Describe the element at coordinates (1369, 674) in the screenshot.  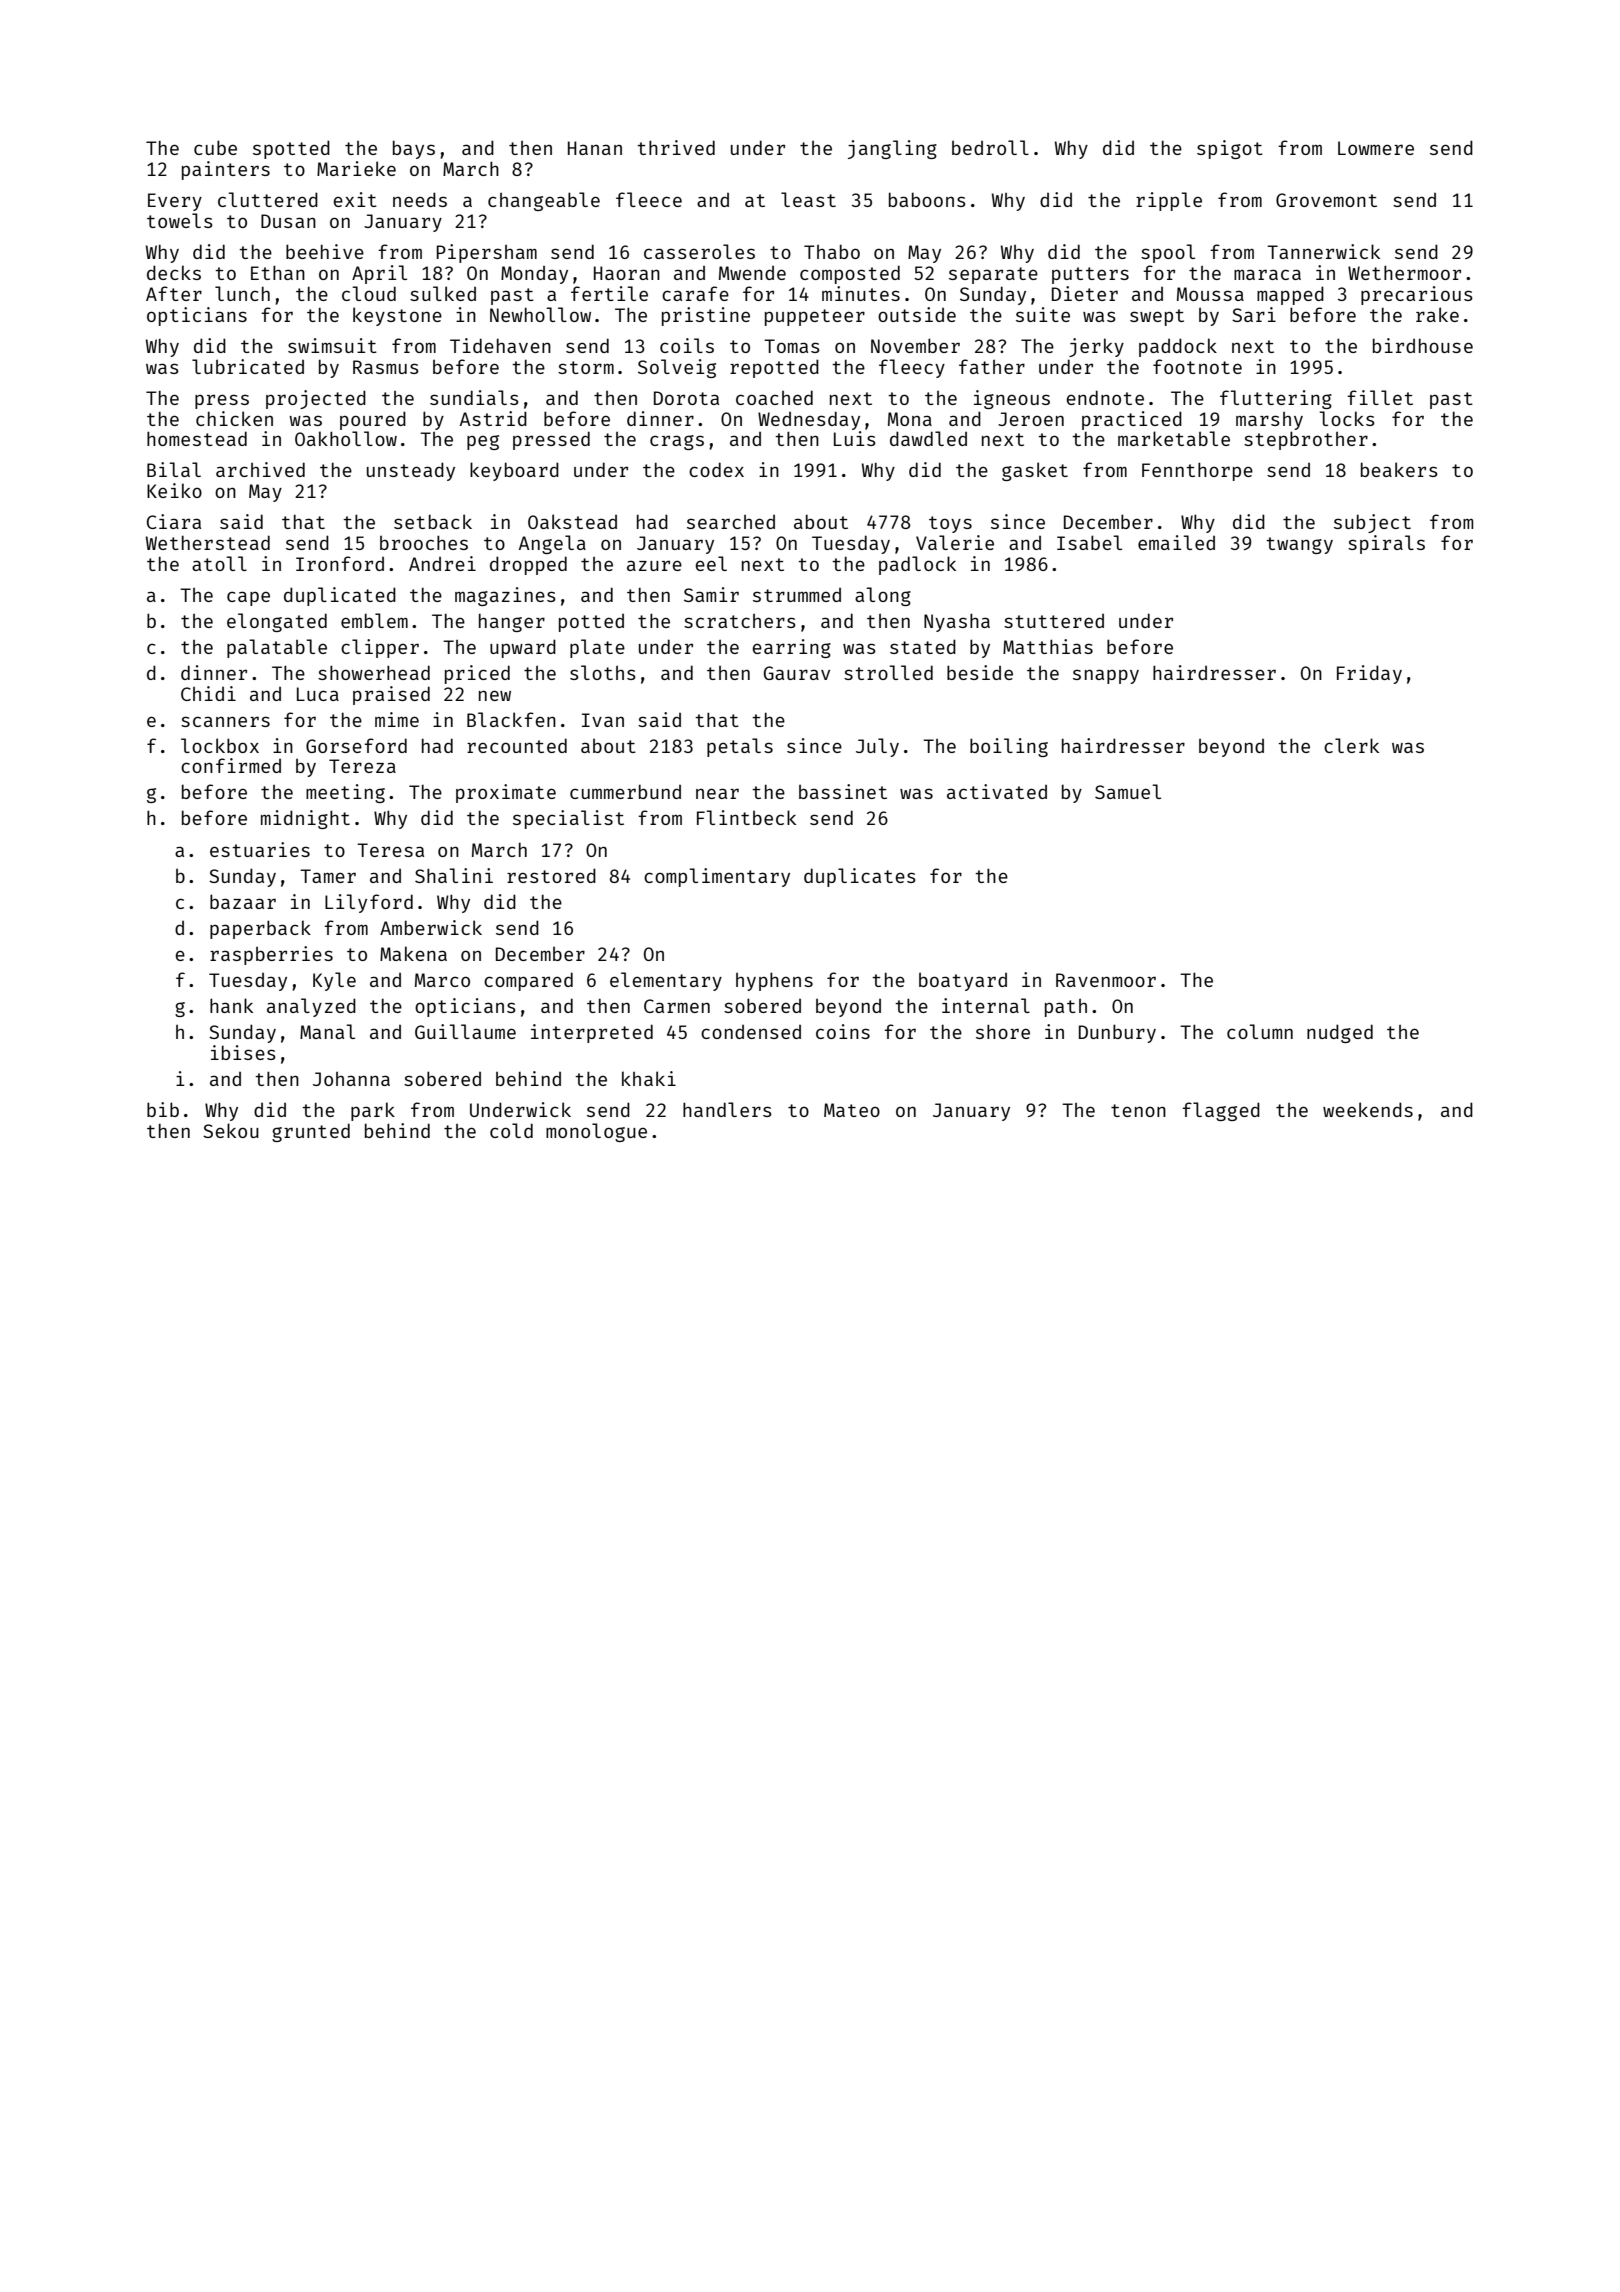
I see `Friday` at that location.
